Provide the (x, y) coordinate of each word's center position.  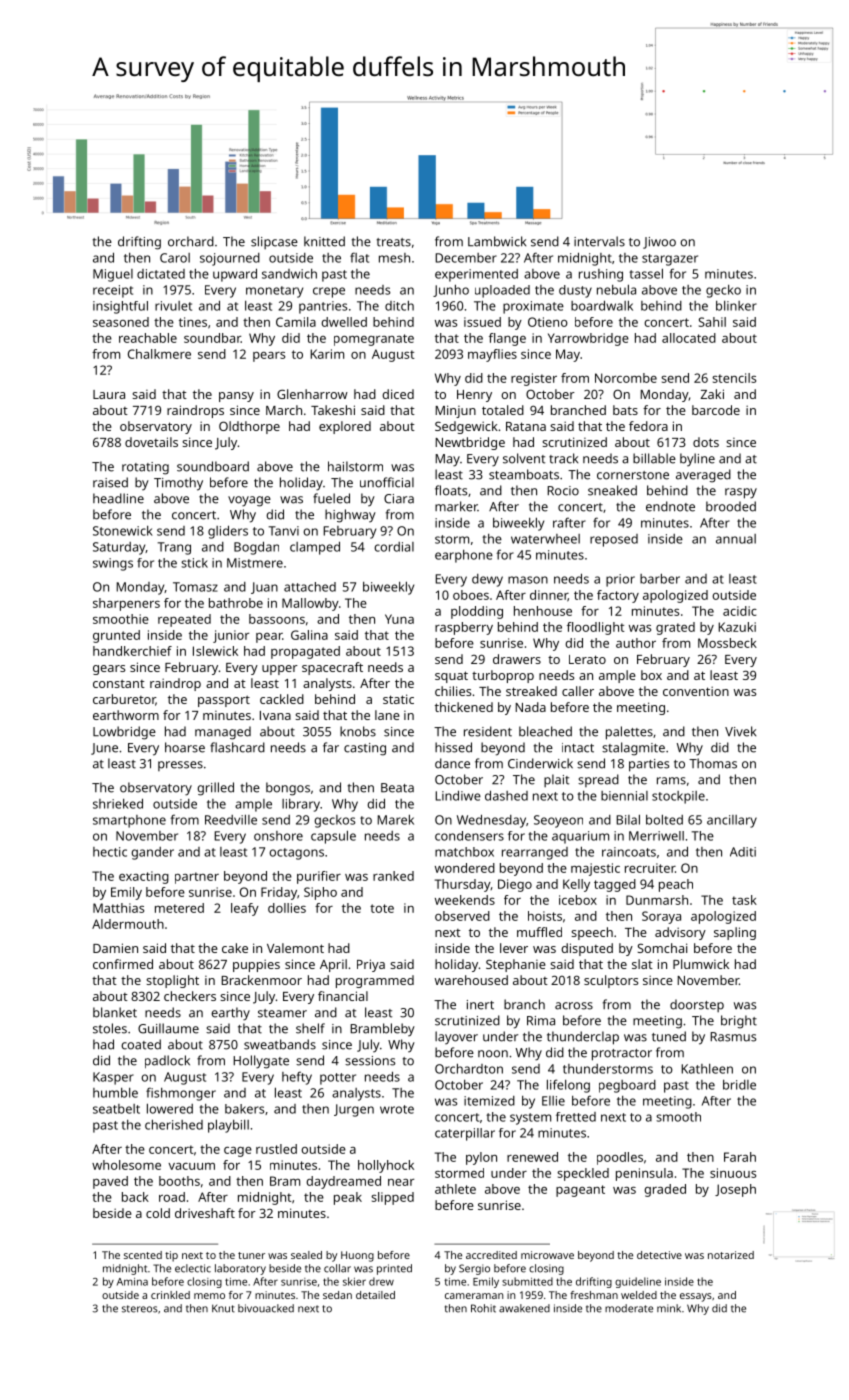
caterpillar (465, 1134)
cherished (174, 1124)
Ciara (399, 499)
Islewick (215, 651)
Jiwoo (659, 243)
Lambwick (497, 241)
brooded (731, 506)
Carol (175, 258)
